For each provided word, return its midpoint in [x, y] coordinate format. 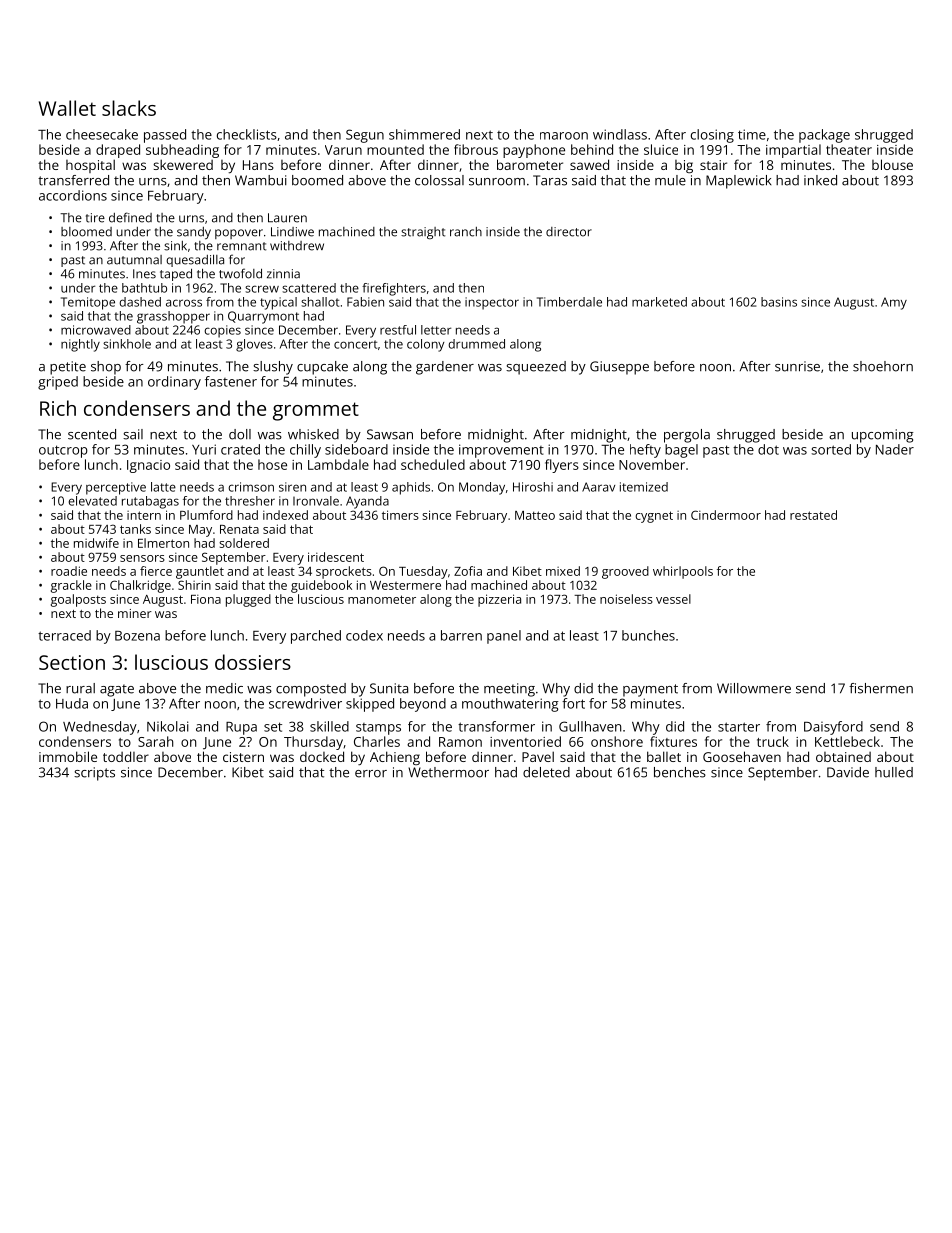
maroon [564, 136]
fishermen [881, 688]
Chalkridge [140, 586]
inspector [492, 303]
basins [779, 302]
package [824, 136]
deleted [546, 772]
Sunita [389, 688]
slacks [129, 108]
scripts [94, 774]
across [184, 303]
